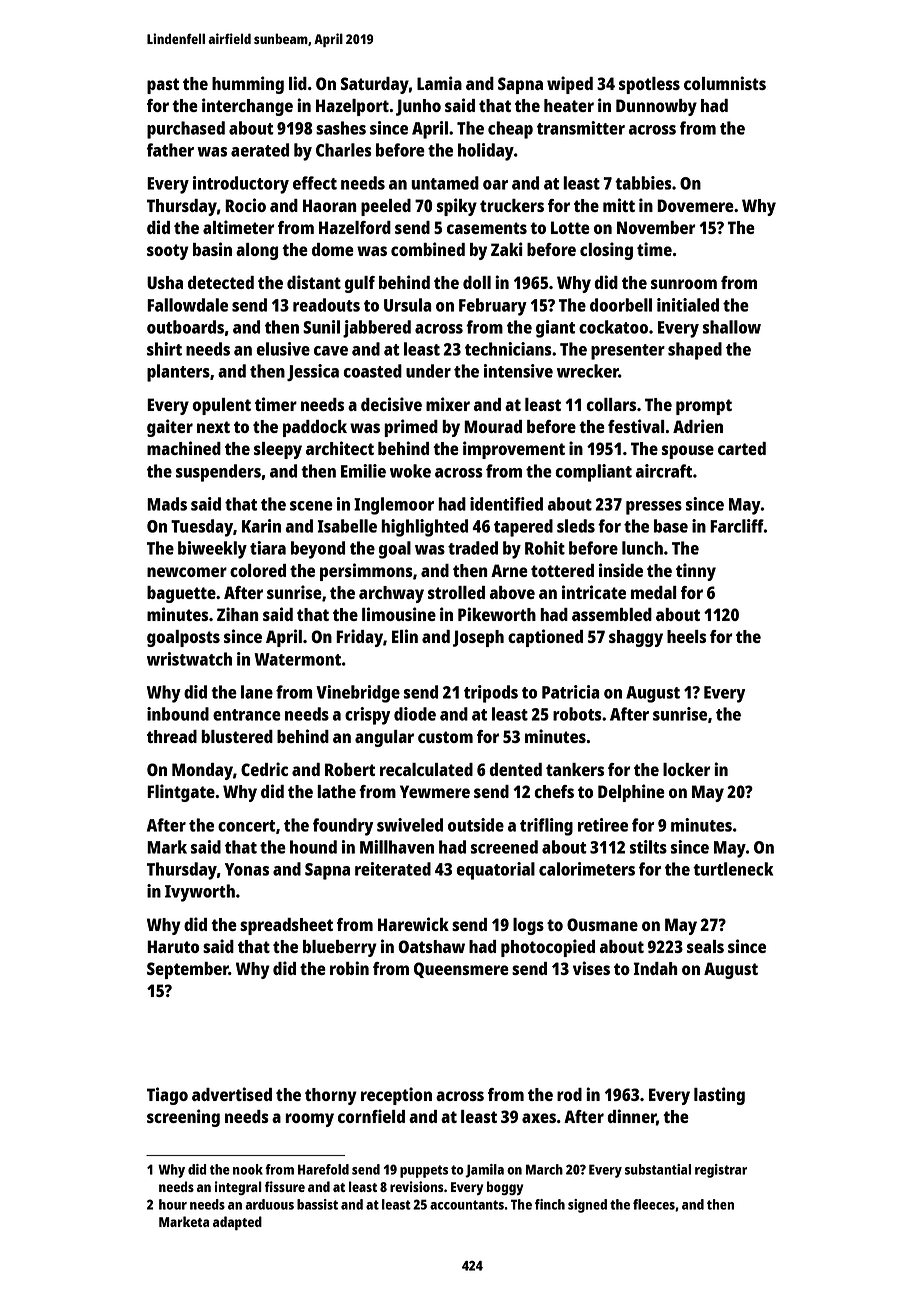 The width and height of the screenshot is (924, 1314). I want to click on Farcliff, so click(737, 526).
